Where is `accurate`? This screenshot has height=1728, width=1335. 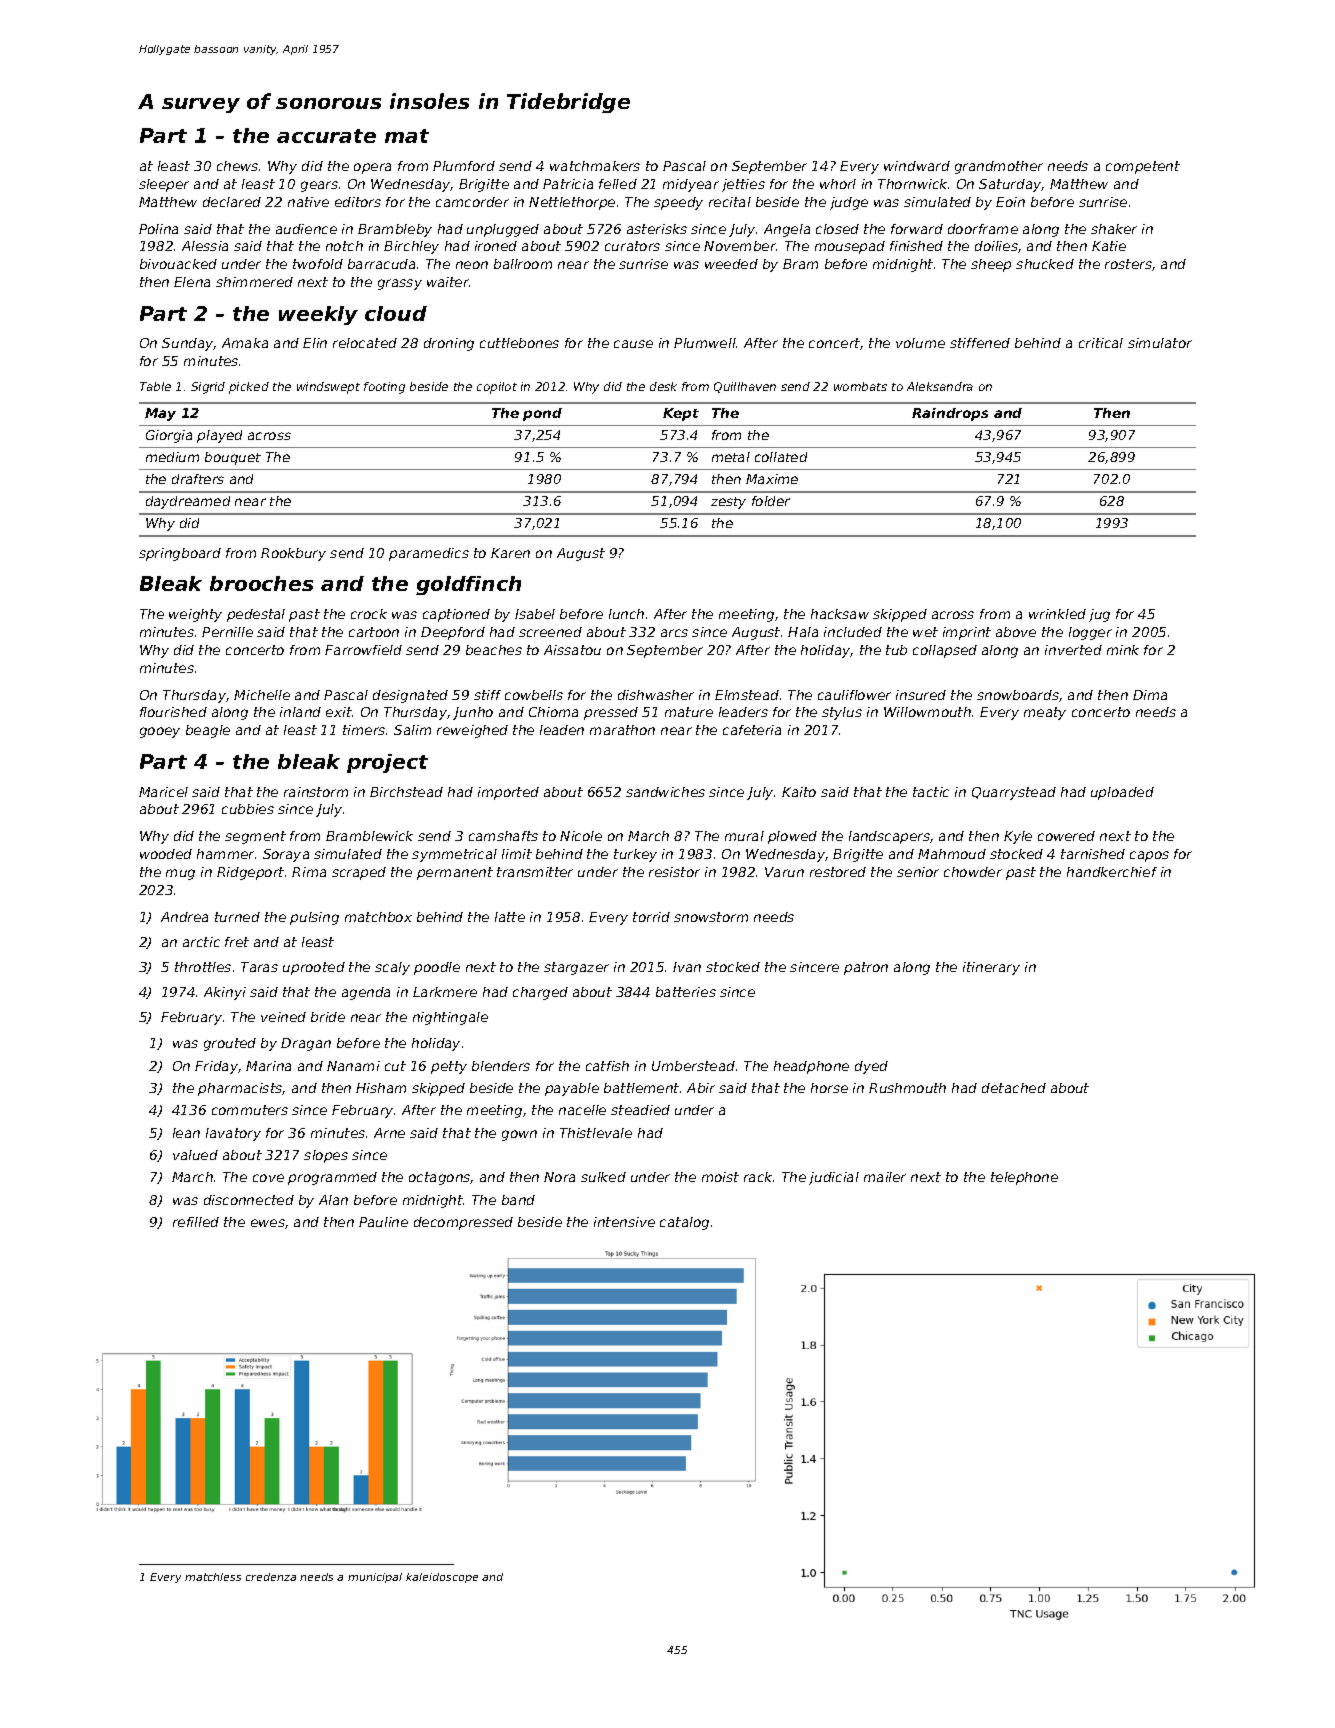
accurate is located at coordinates (326, 136).
